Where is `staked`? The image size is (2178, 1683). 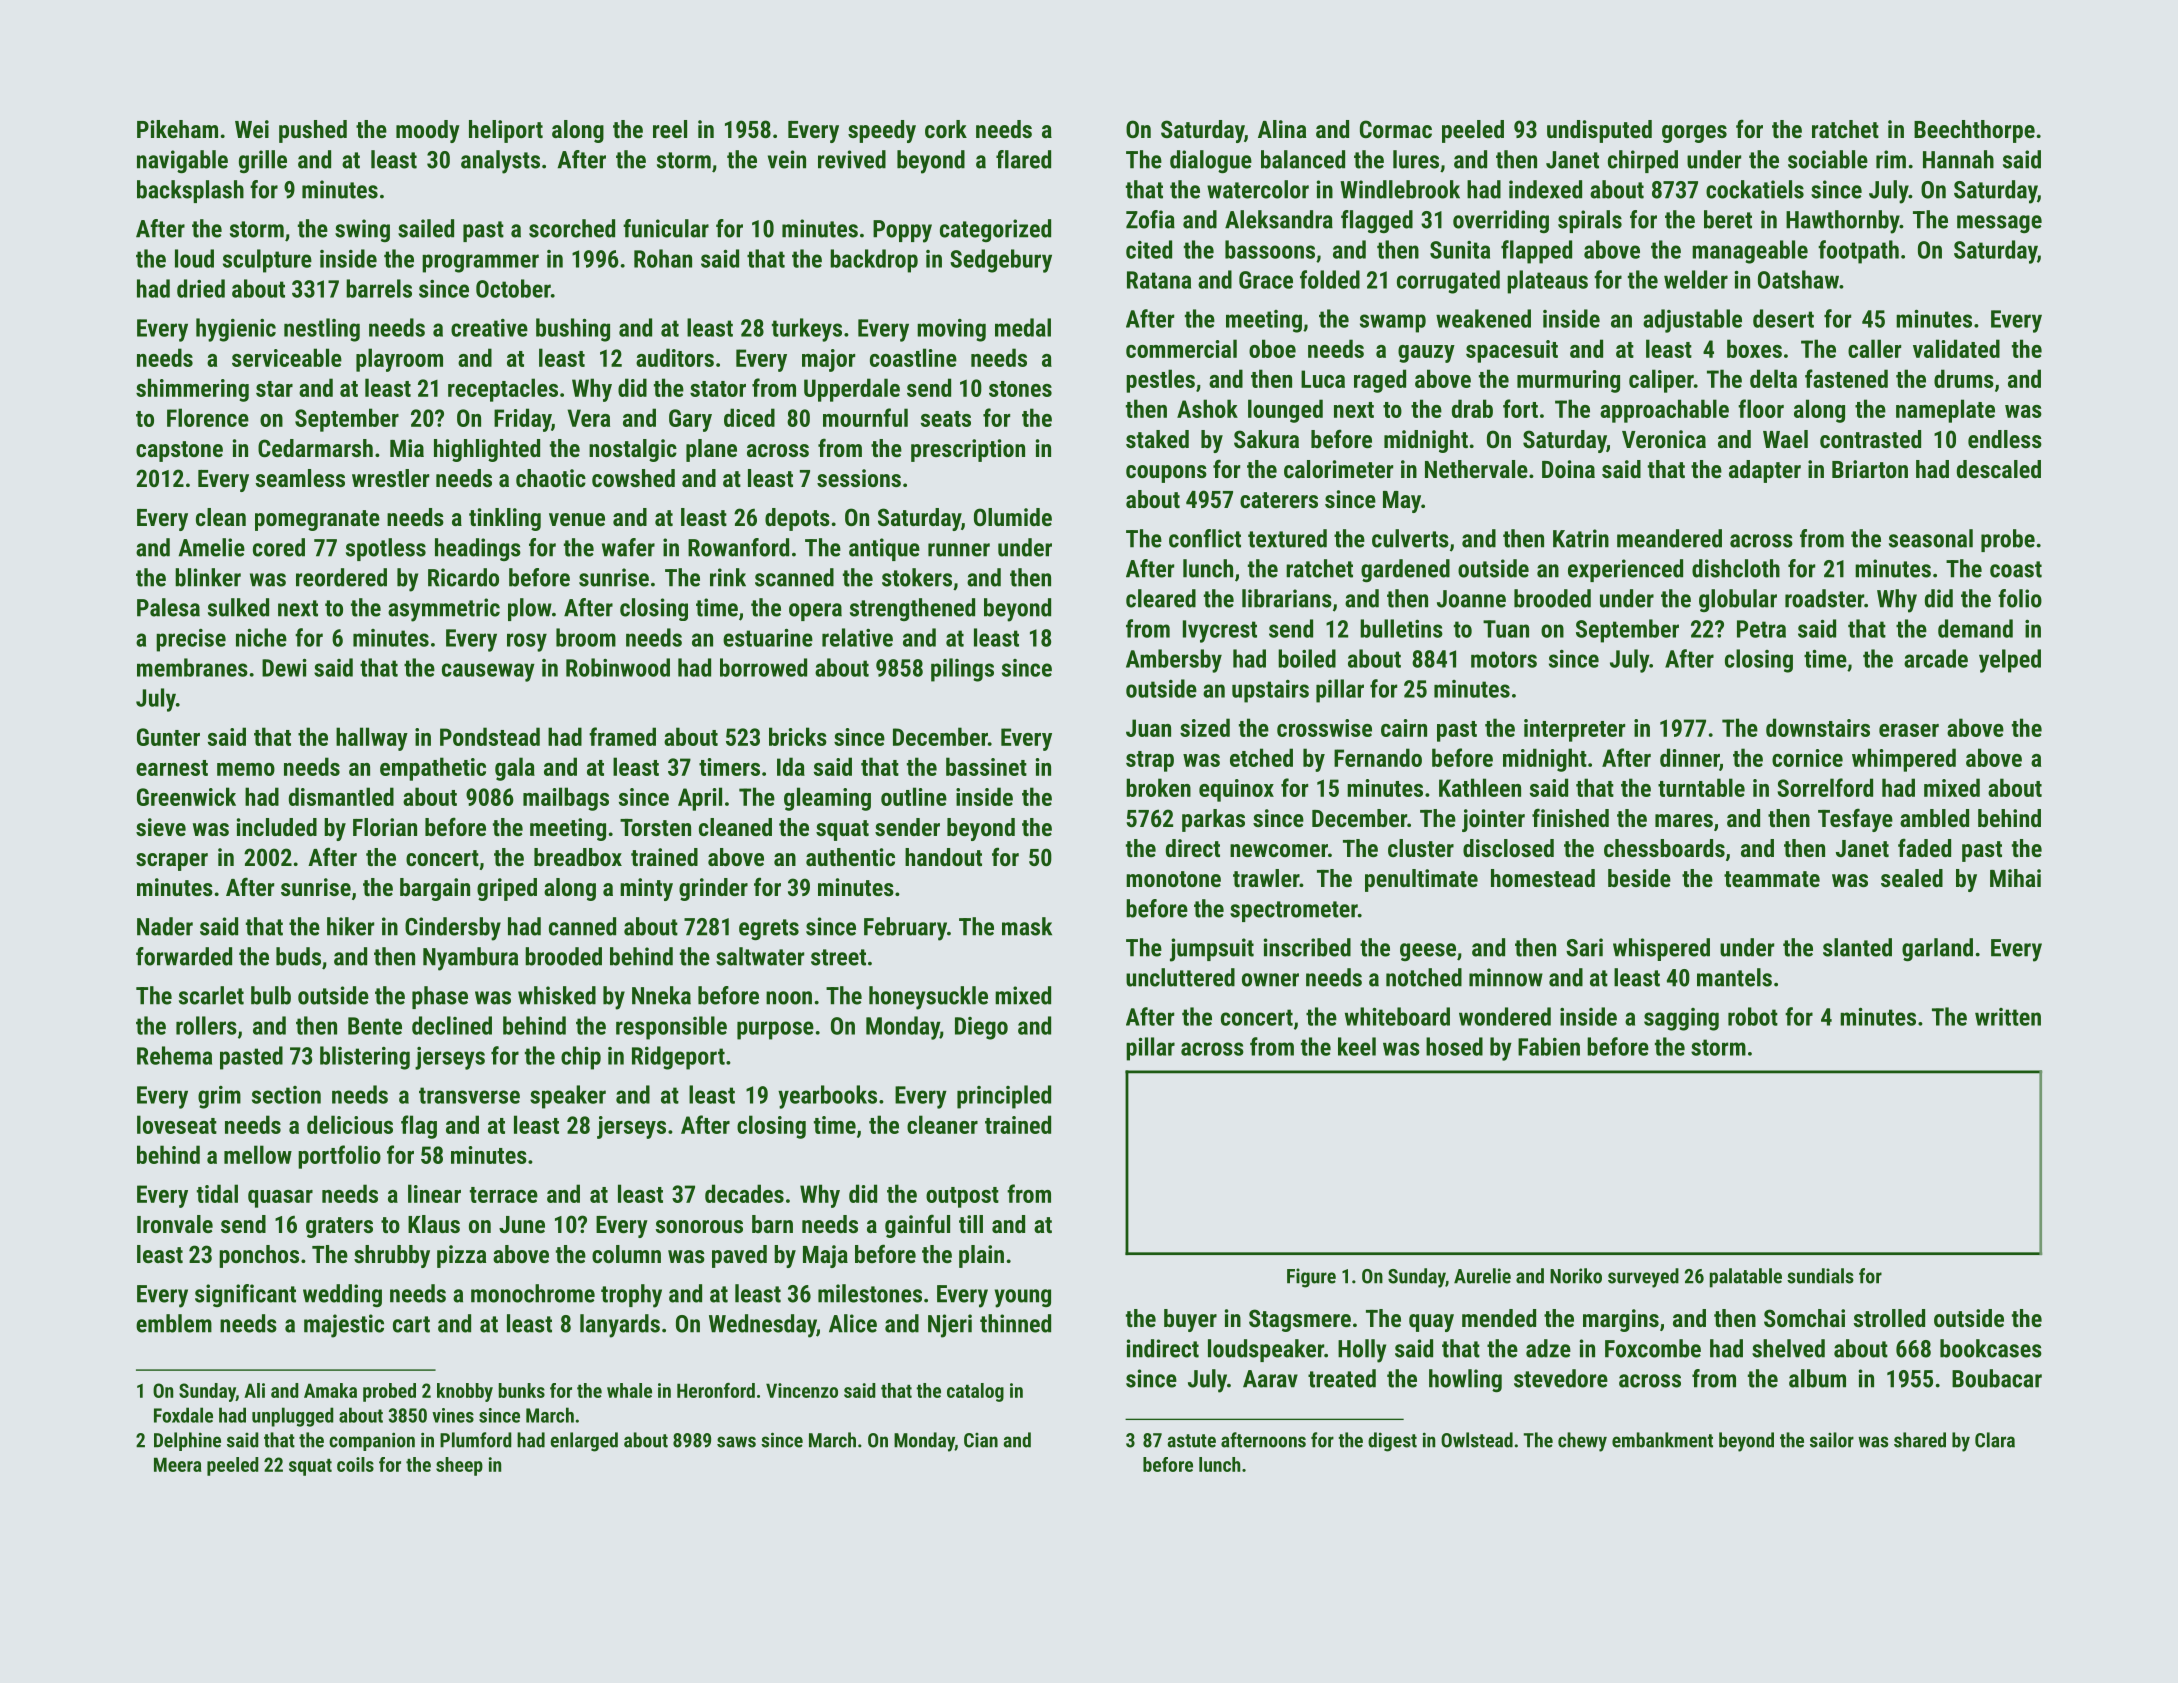
staked is located at coordinates (1157, 439).
